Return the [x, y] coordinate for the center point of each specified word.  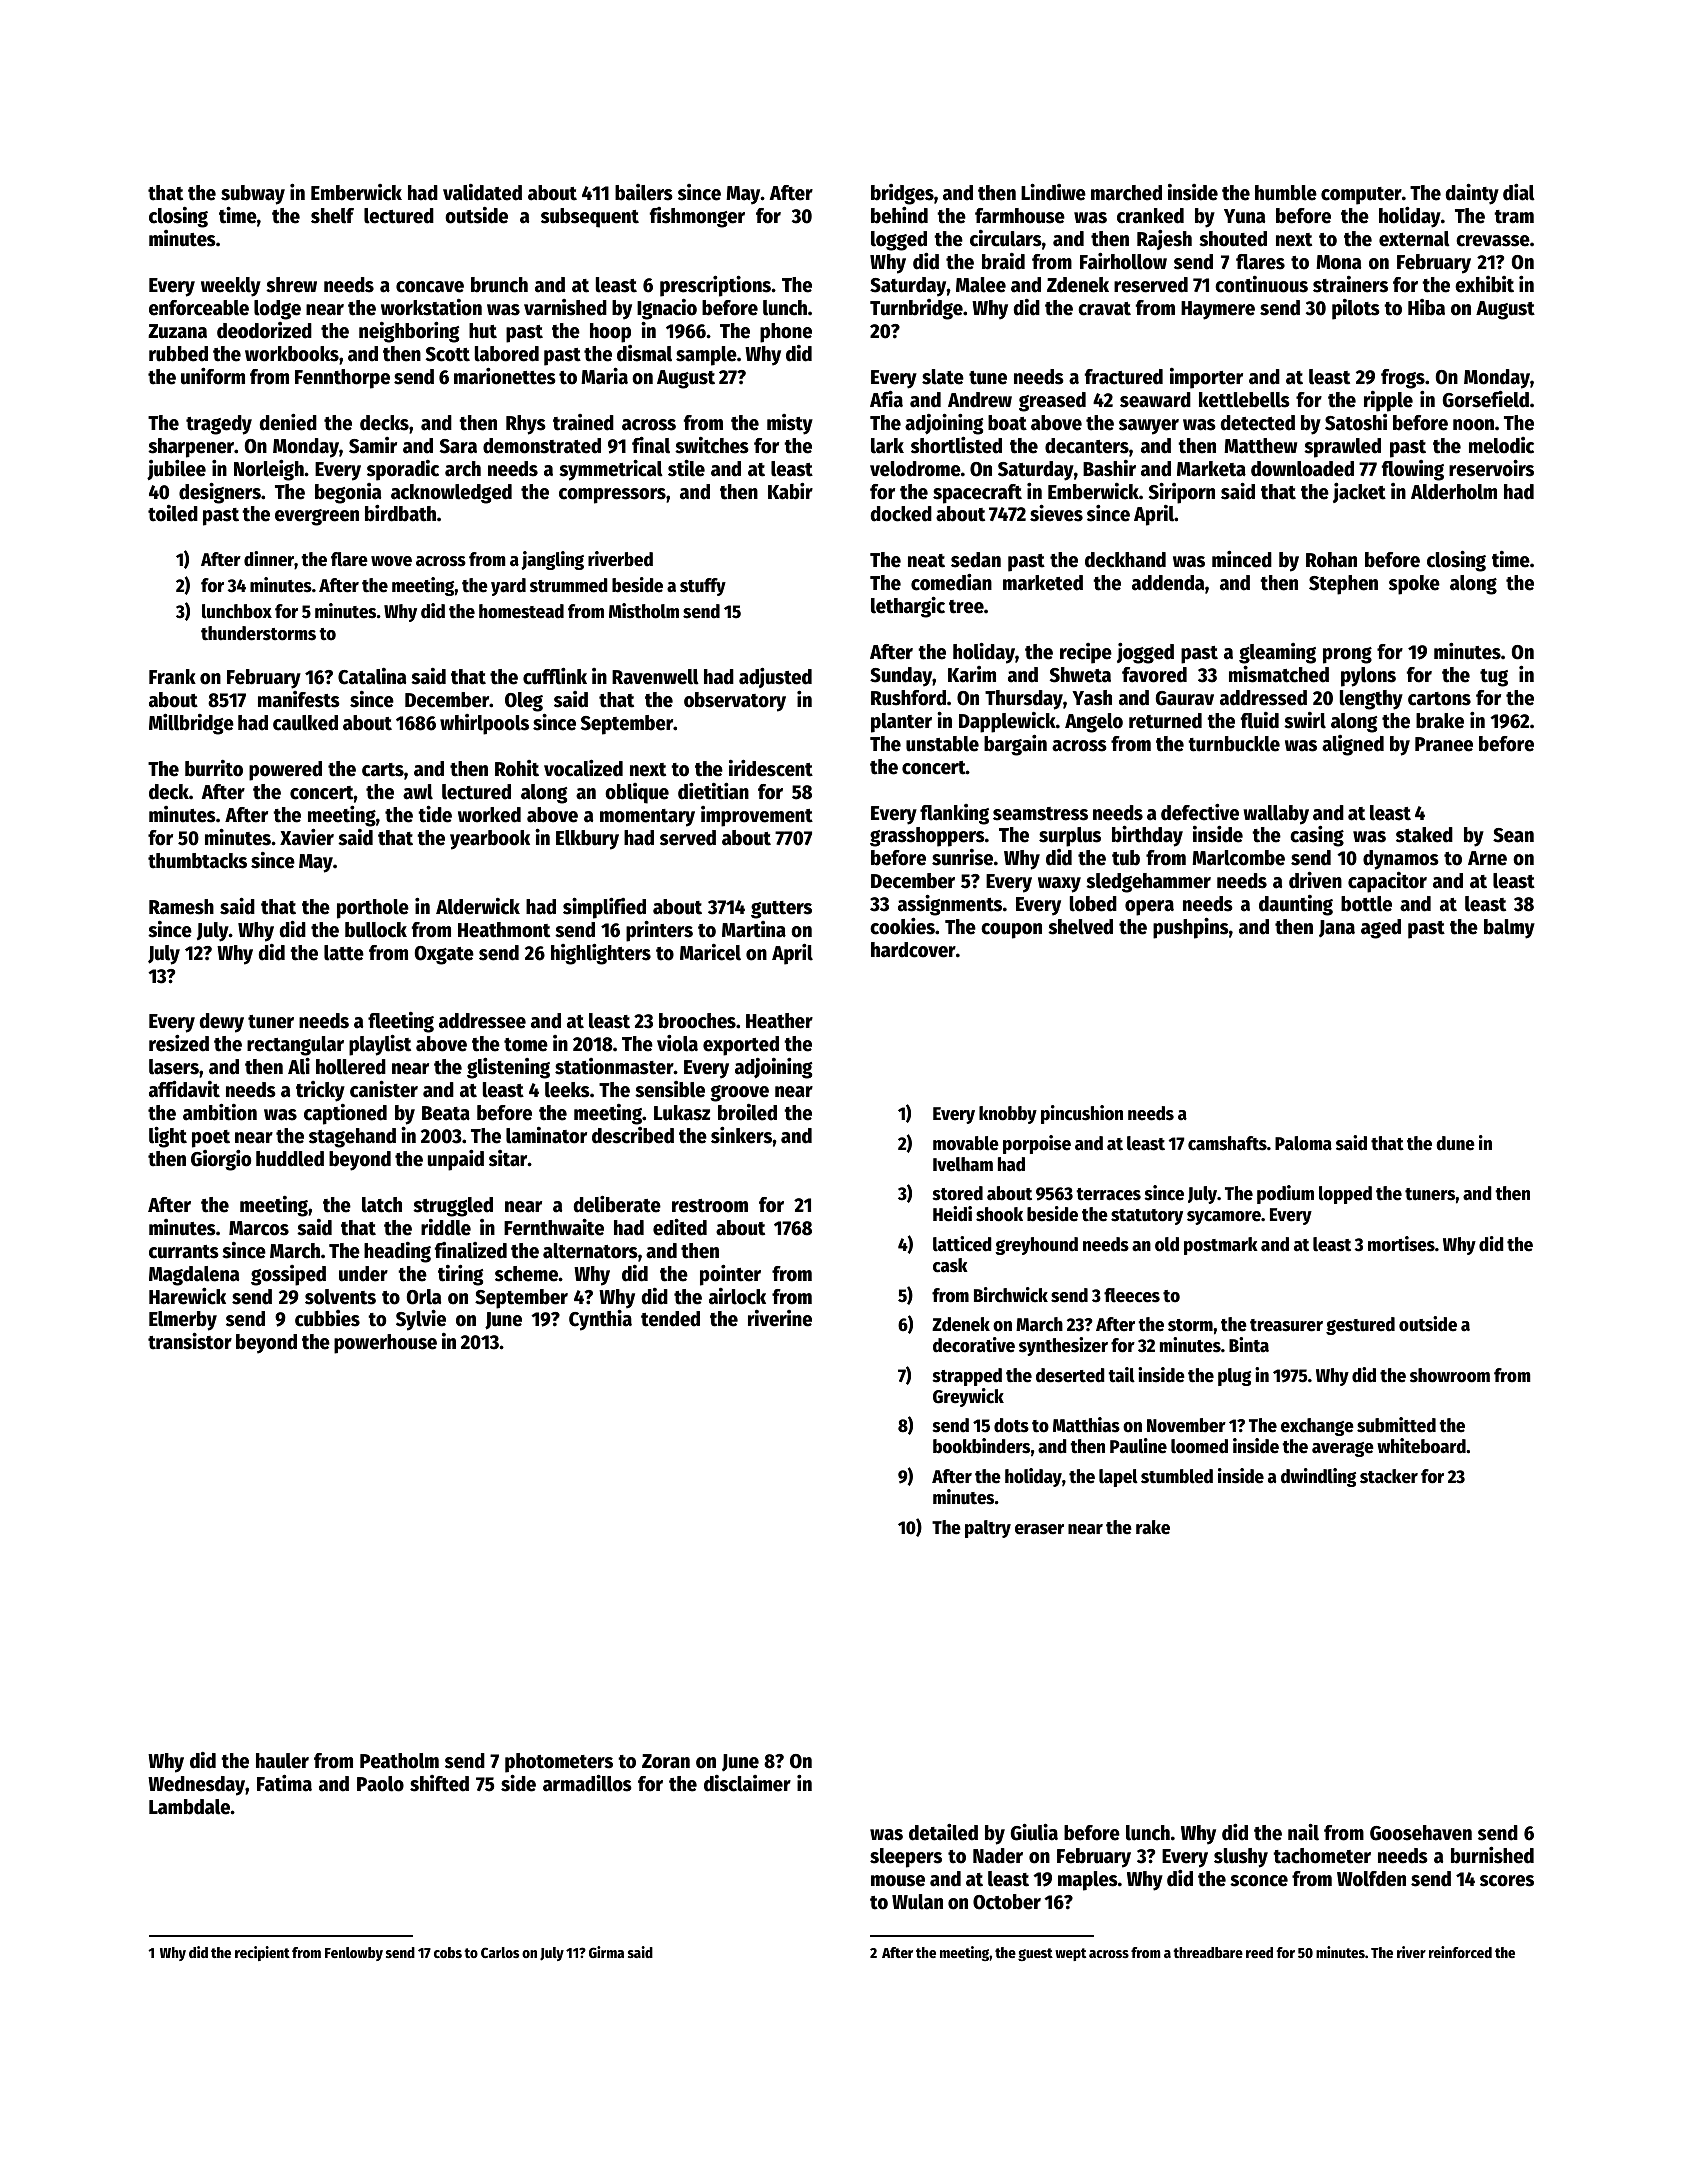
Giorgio [221, 1160]
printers [659, 931]
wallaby [1276, 815]
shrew [291, 285]
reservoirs [1491, 468]
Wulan [917, 1902]
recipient [262, 1953]
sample [706, 356]
